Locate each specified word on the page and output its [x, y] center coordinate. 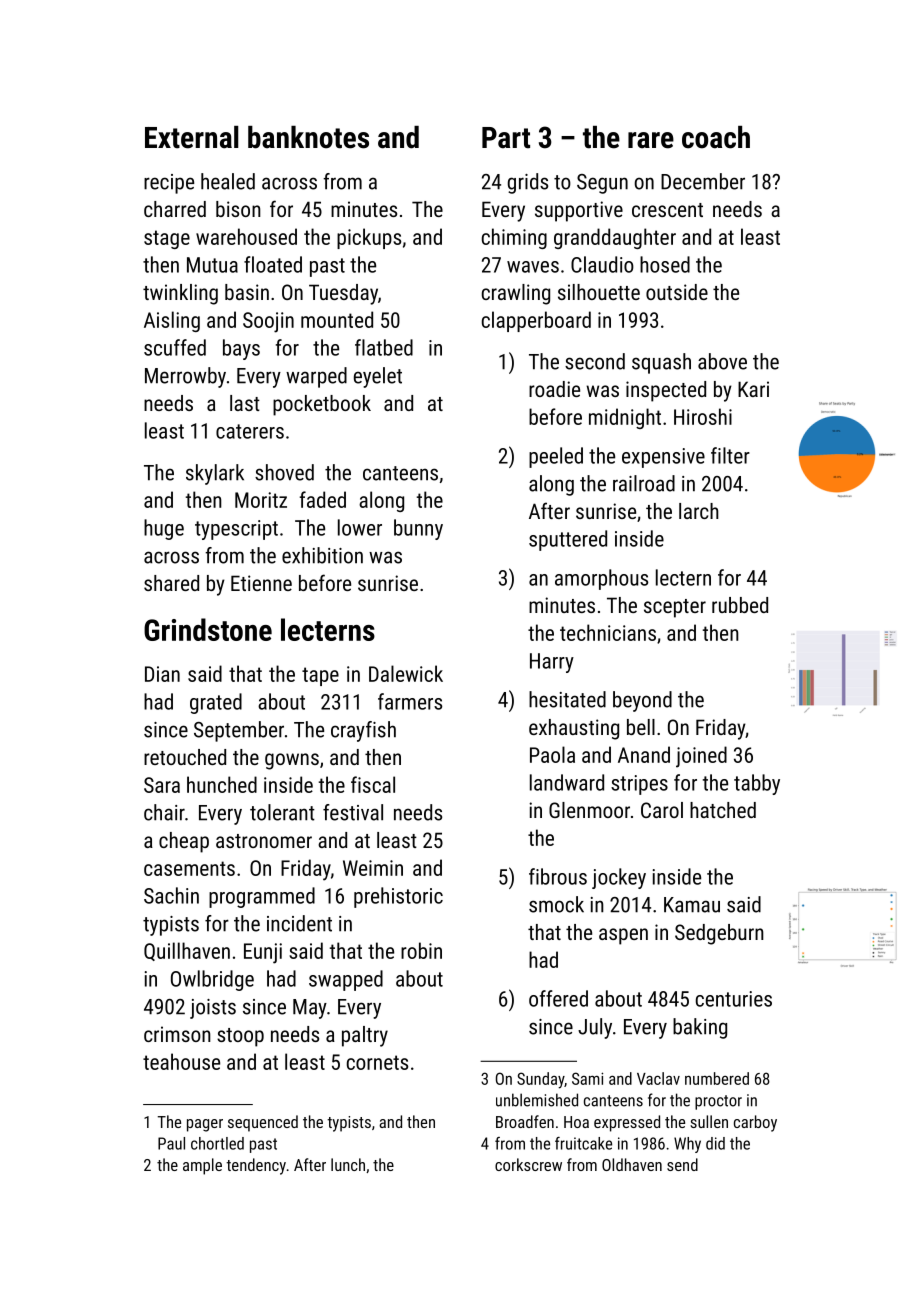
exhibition [322, 555]
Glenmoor [589, 810]
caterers [250, 431]
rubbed [740, 605]
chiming [514, 238]
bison [238, 209]
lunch [348, 1164]
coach [716, 137]
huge [164, 529]
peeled [556, 457]
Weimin [373, 868]
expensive [663, 458]
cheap [184, 842]
